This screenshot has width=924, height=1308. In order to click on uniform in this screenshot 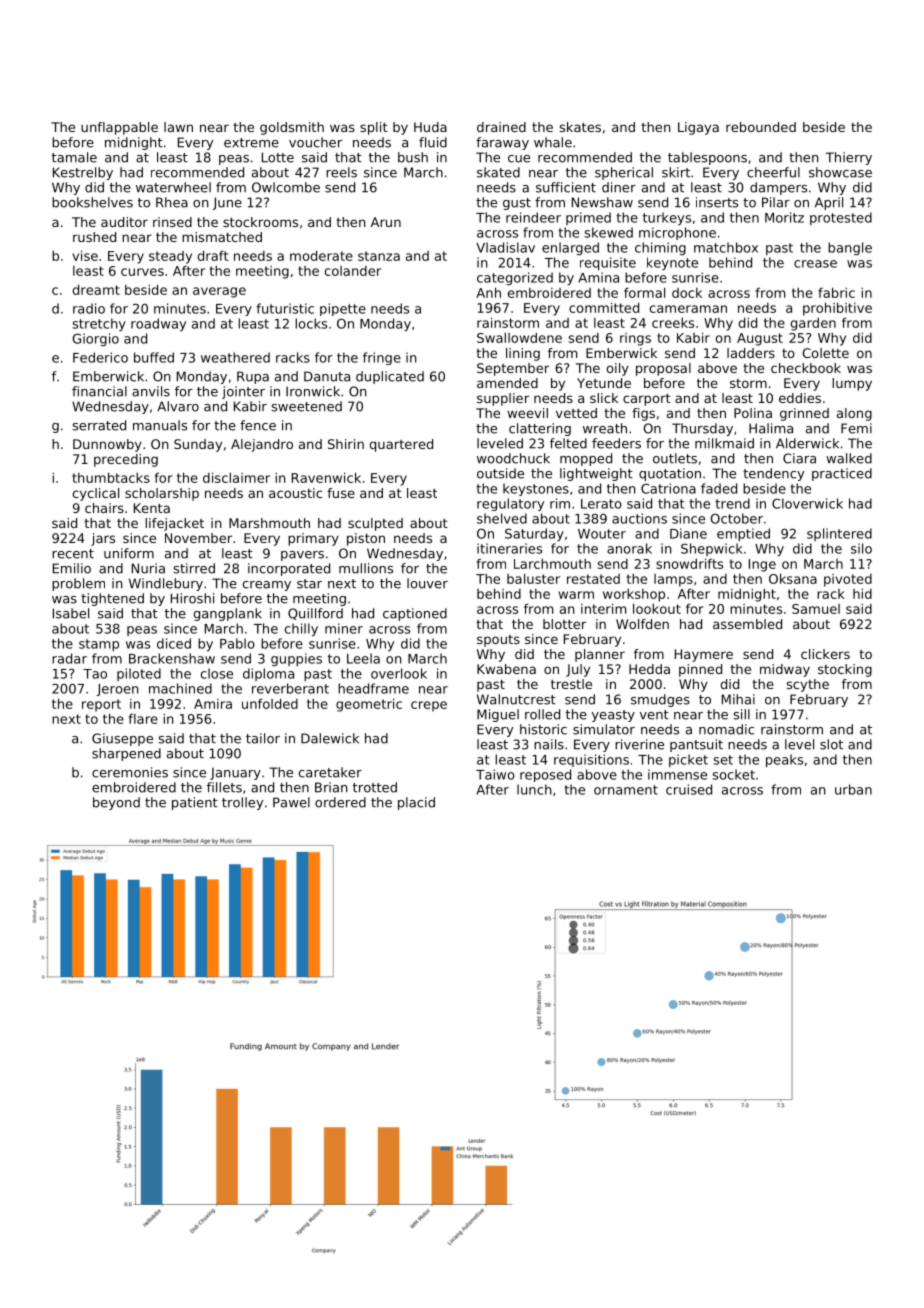, I will do `click(129, 553)`.
